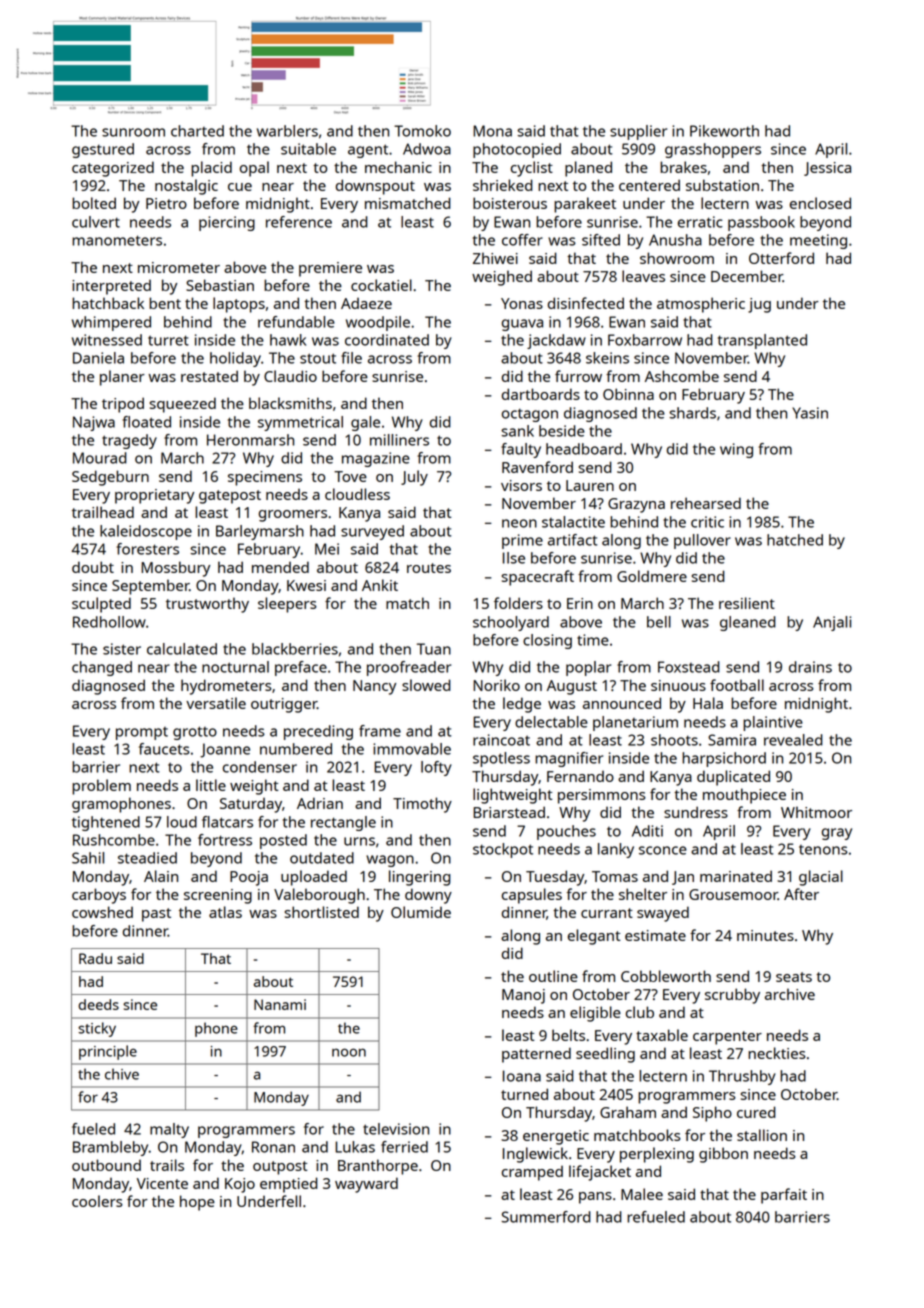  Describe the element at coordinates (95, 958) in the page. I see `Radu` at that location.
